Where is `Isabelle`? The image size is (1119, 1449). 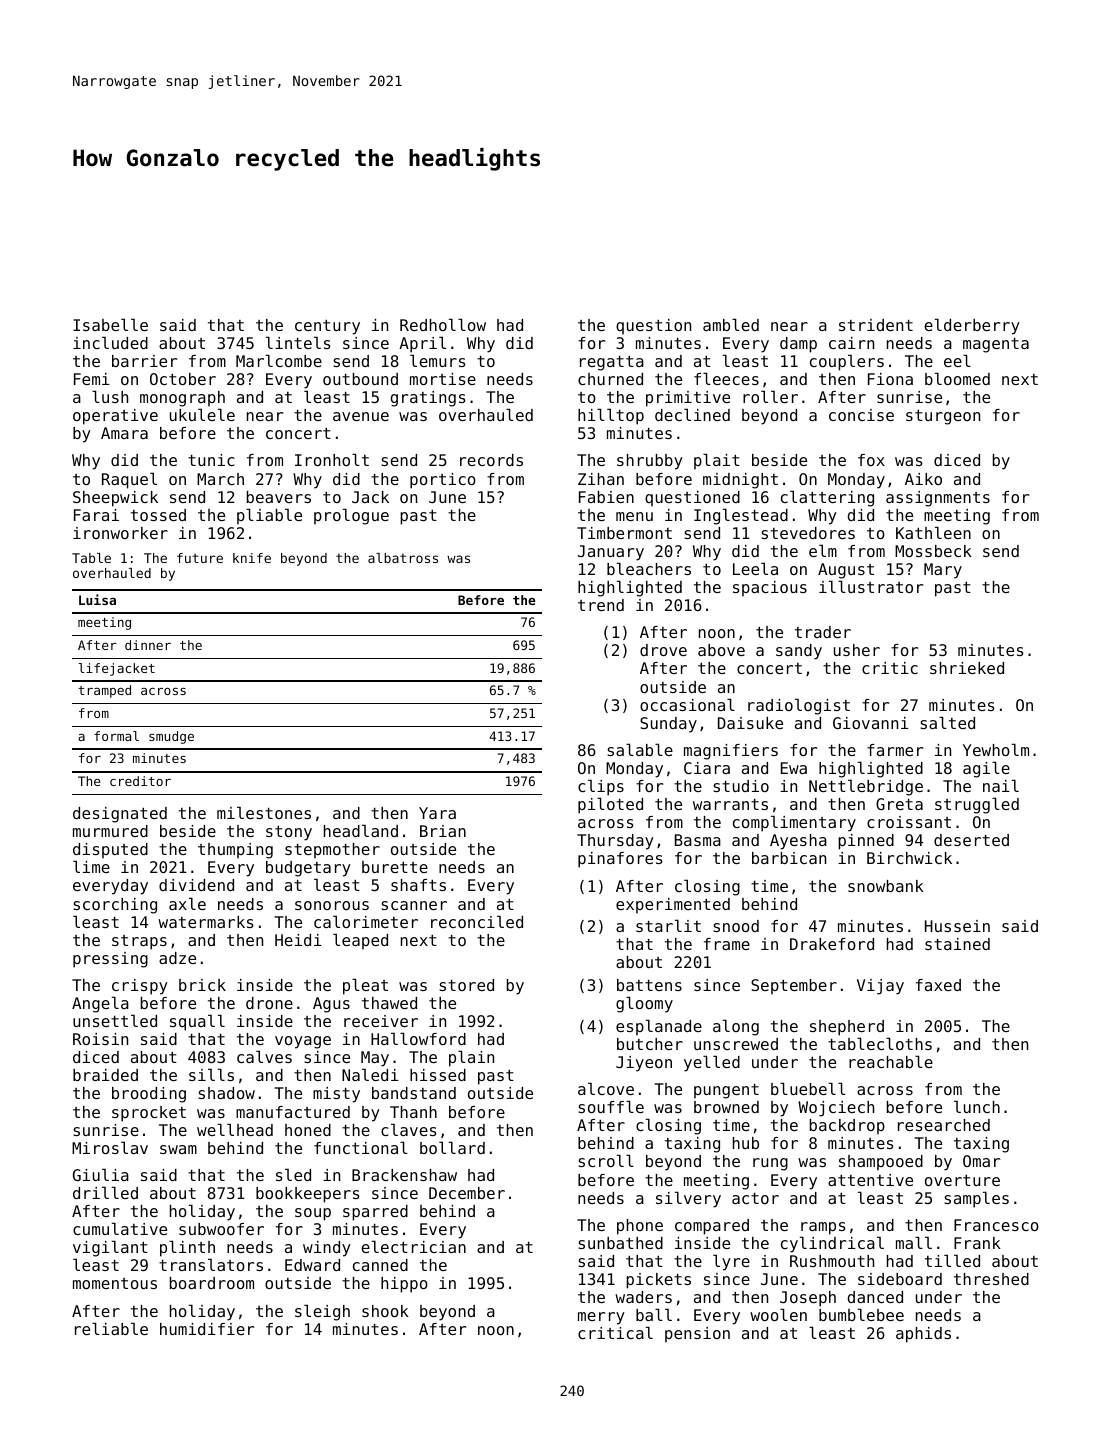
Isabelle is located at coordinates (110, 324).
